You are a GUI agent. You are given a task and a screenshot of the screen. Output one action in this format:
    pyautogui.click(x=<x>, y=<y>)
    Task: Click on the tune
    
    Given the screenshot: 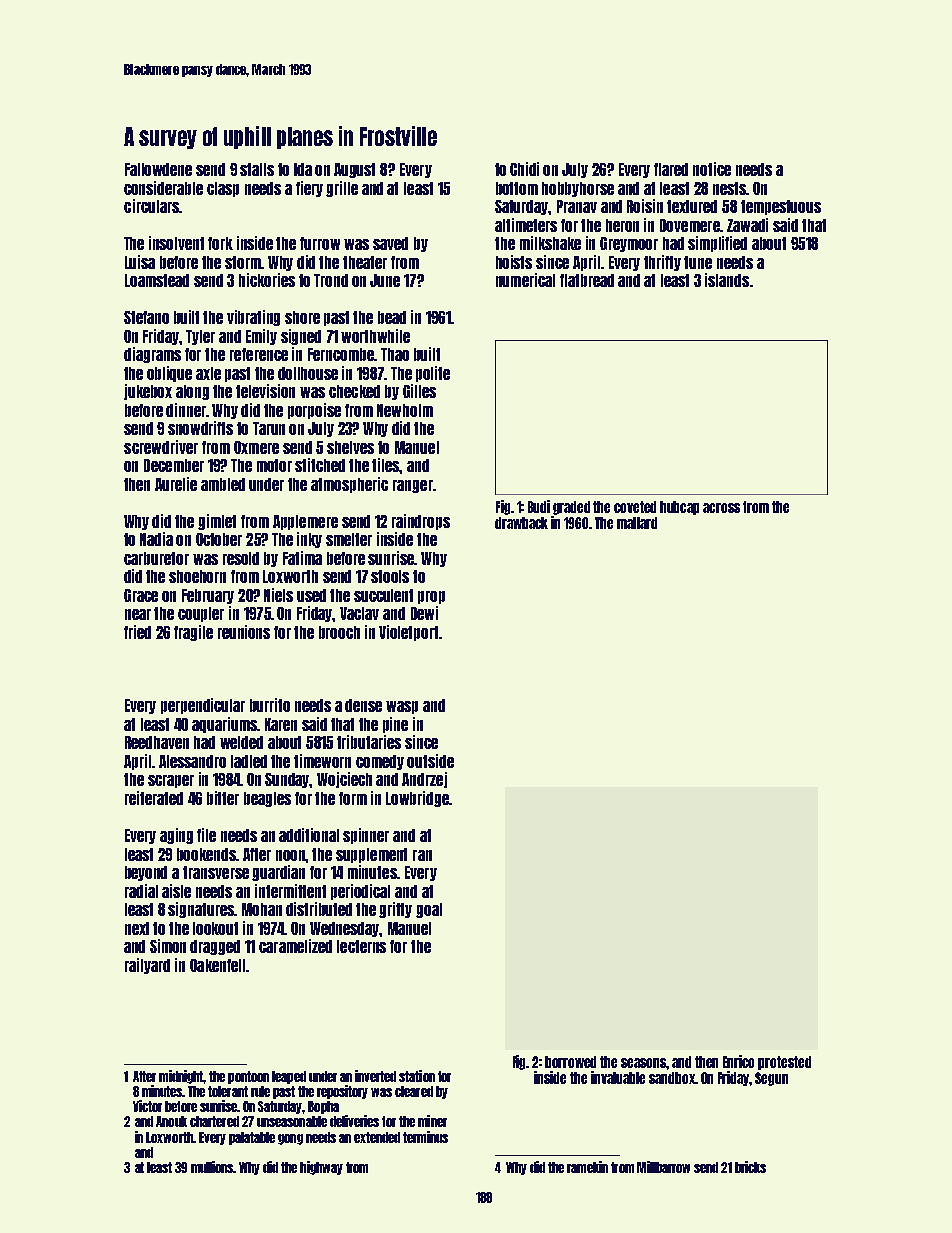 What is the action you would take?
    pyautogui.click(x=698, y=262)
